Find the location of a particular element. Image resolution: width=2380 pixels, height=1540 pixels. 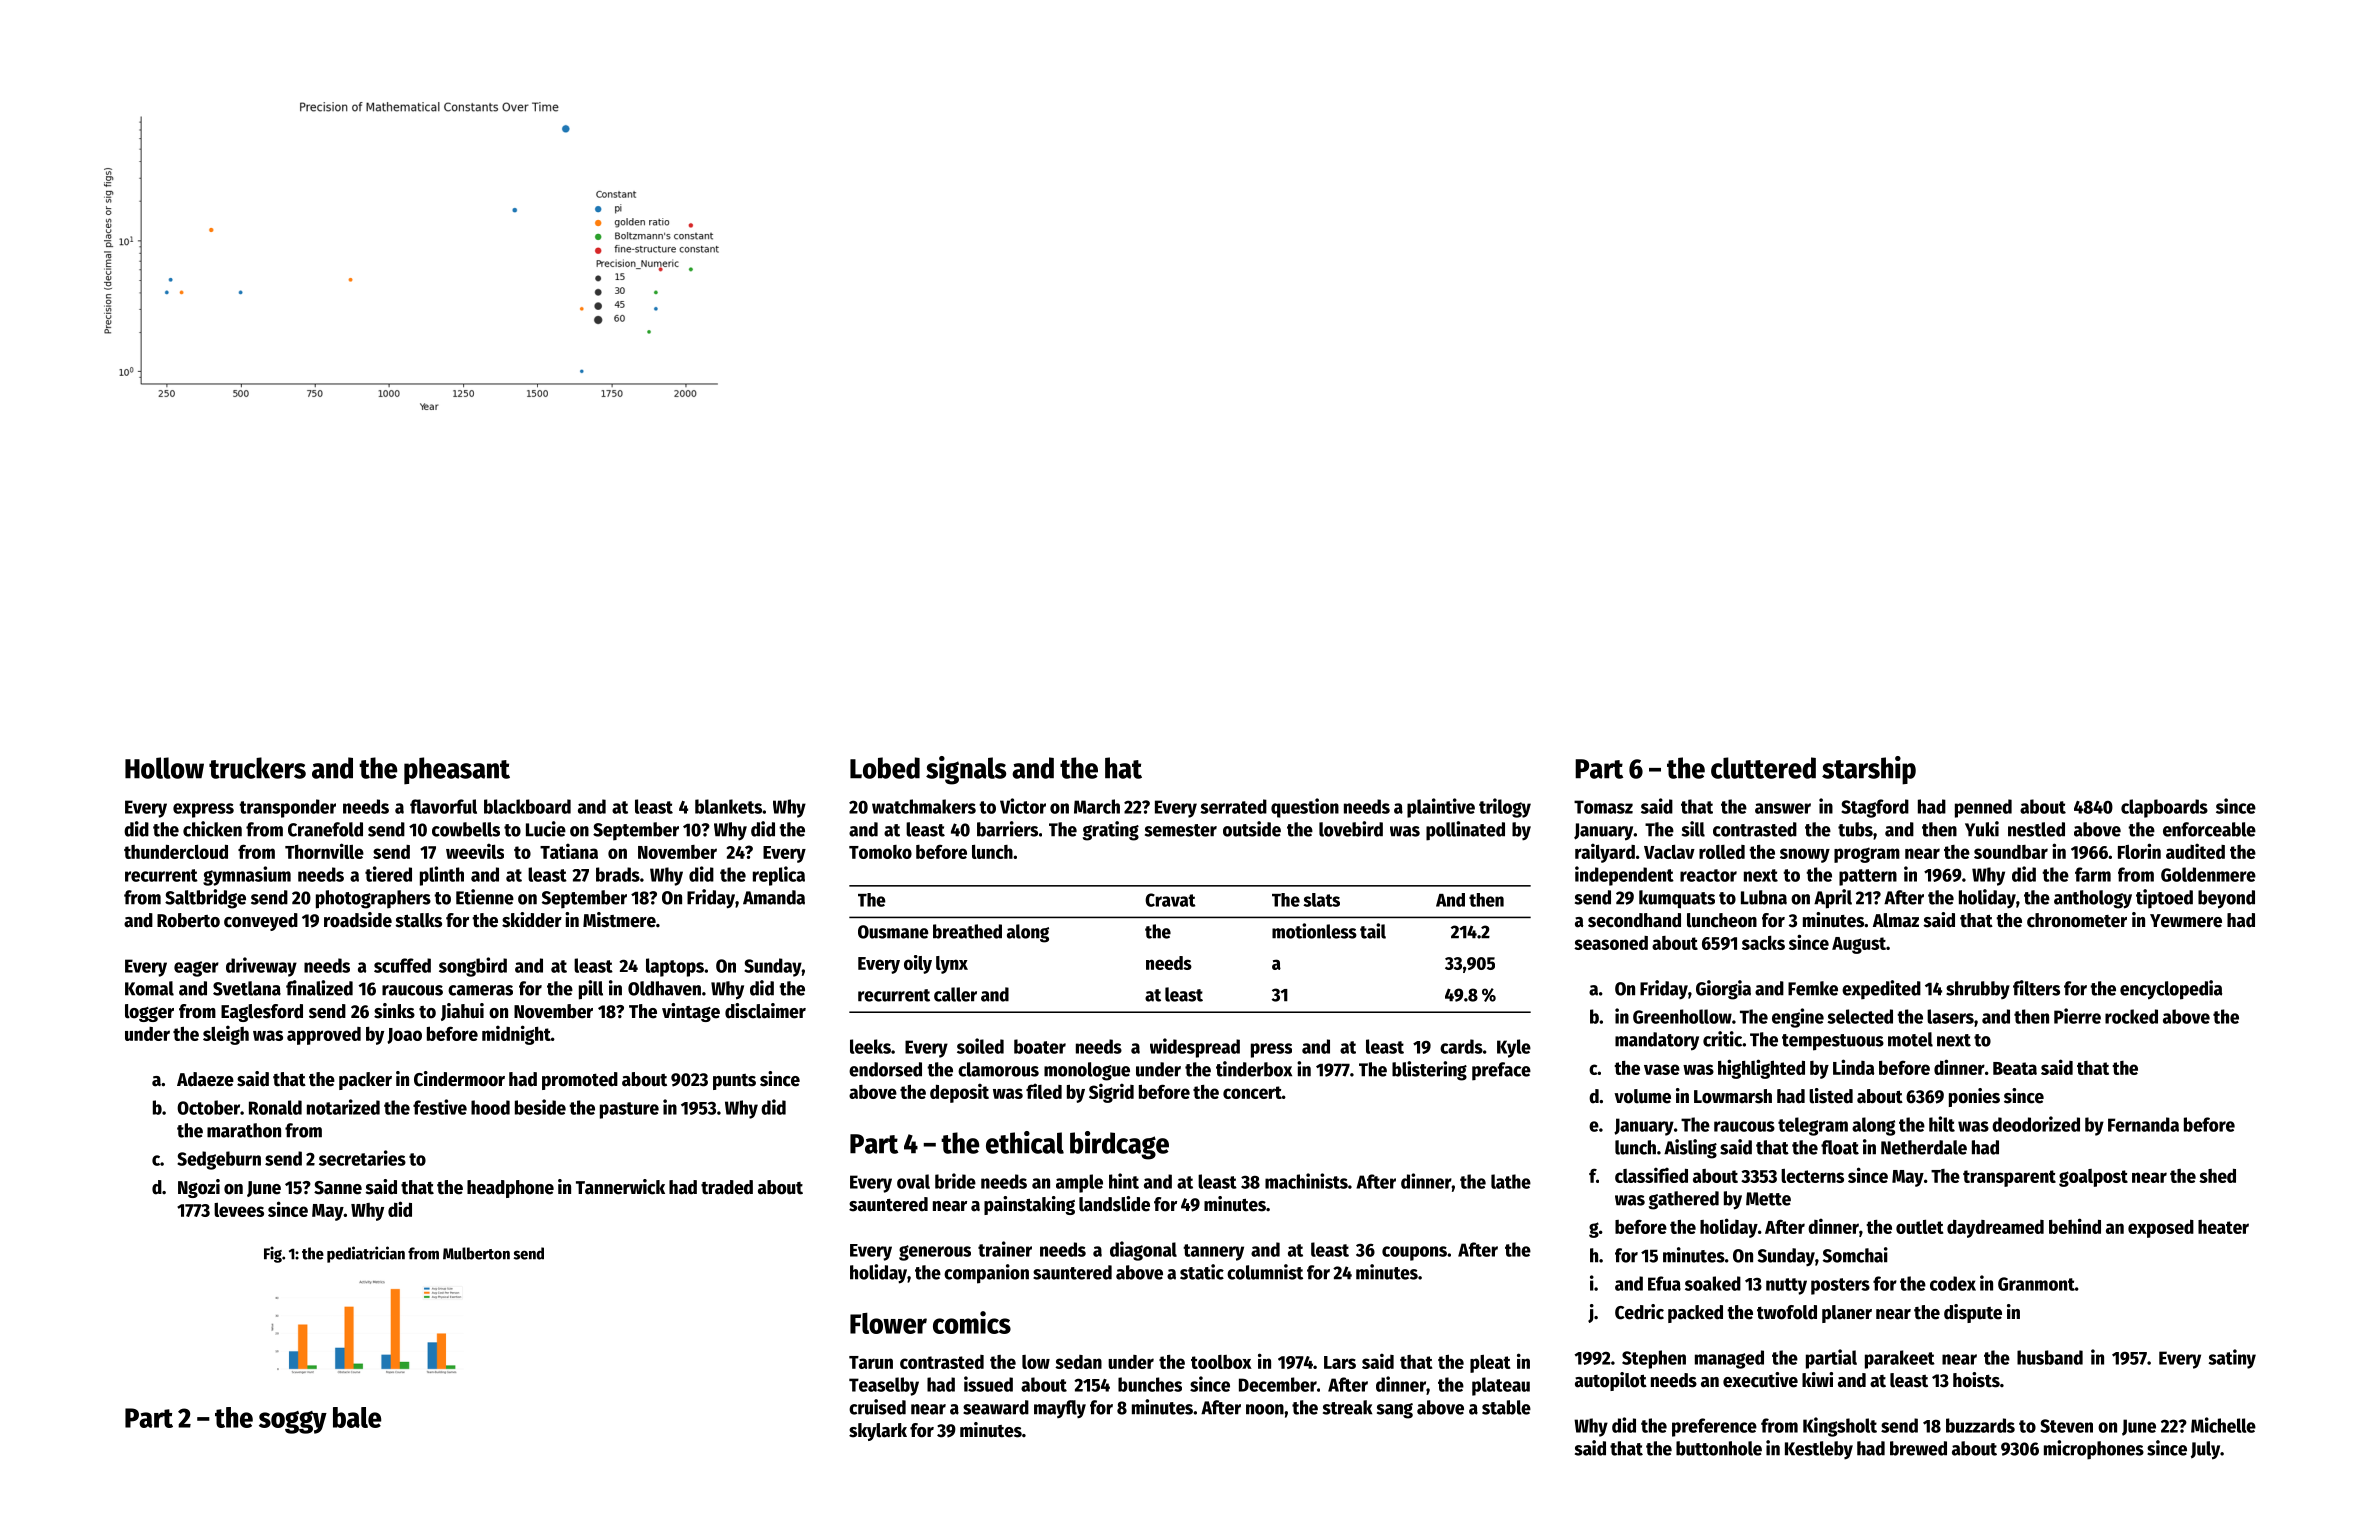

question is located at coordinates (1305, 808).
